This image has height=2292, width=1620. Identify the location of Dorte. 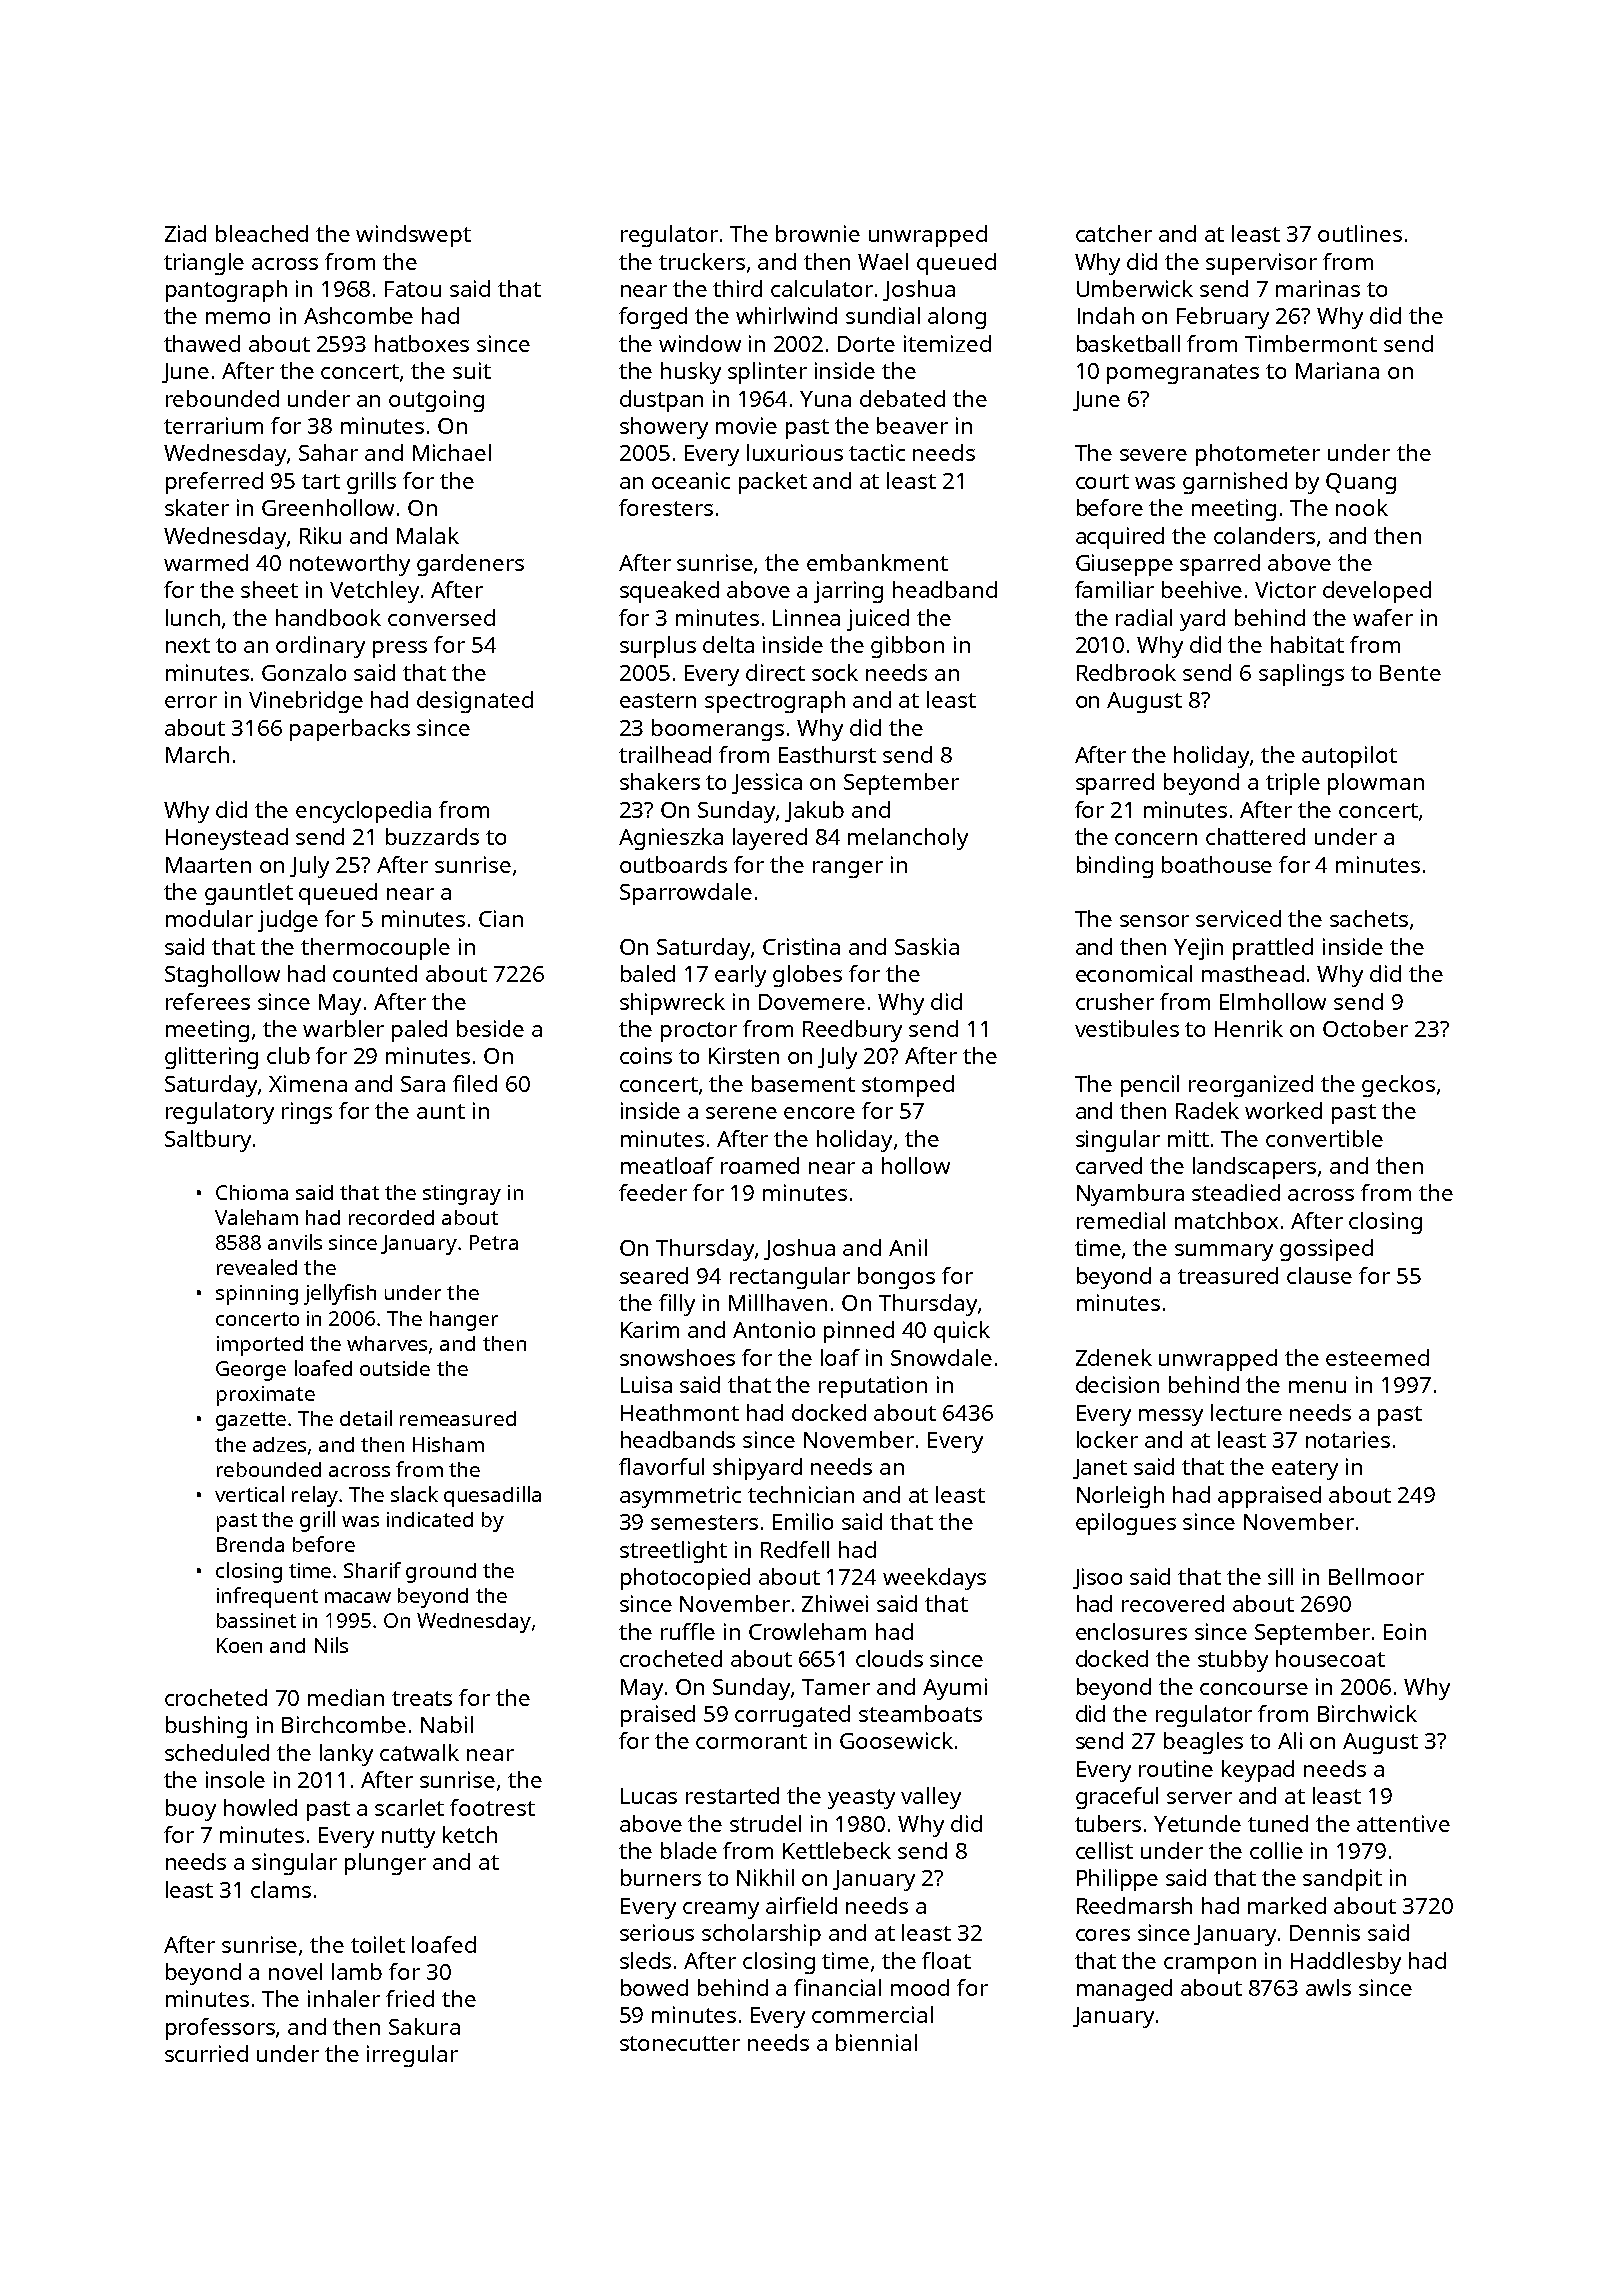
(866, 344).
